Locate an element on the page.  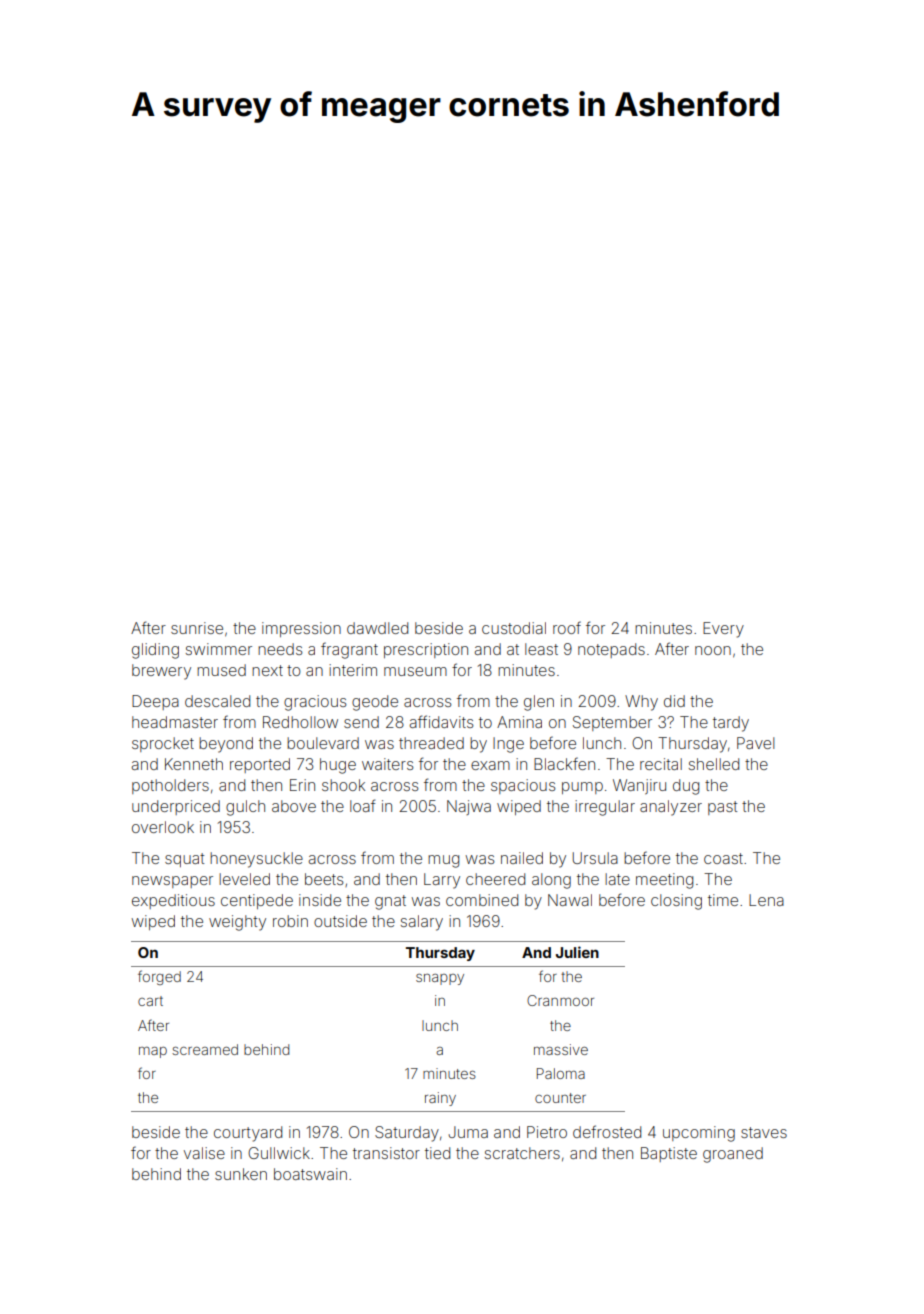
rainy is located at coordinates (440, 1099).
